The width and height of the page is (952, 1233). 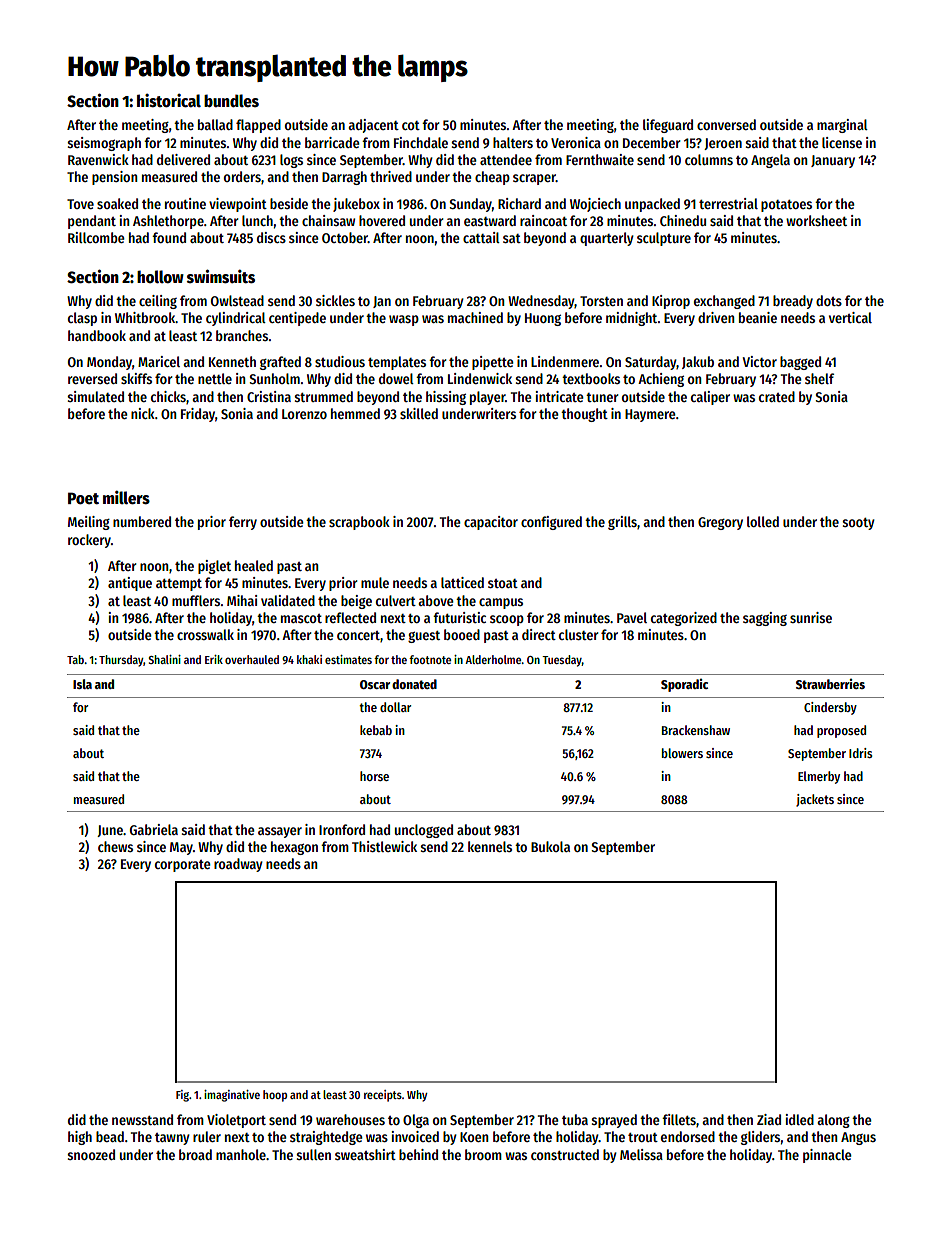 What do you see at coordinates (684, 685) in the page?
I see `Sporadic` at bounding box center [684, 685].
